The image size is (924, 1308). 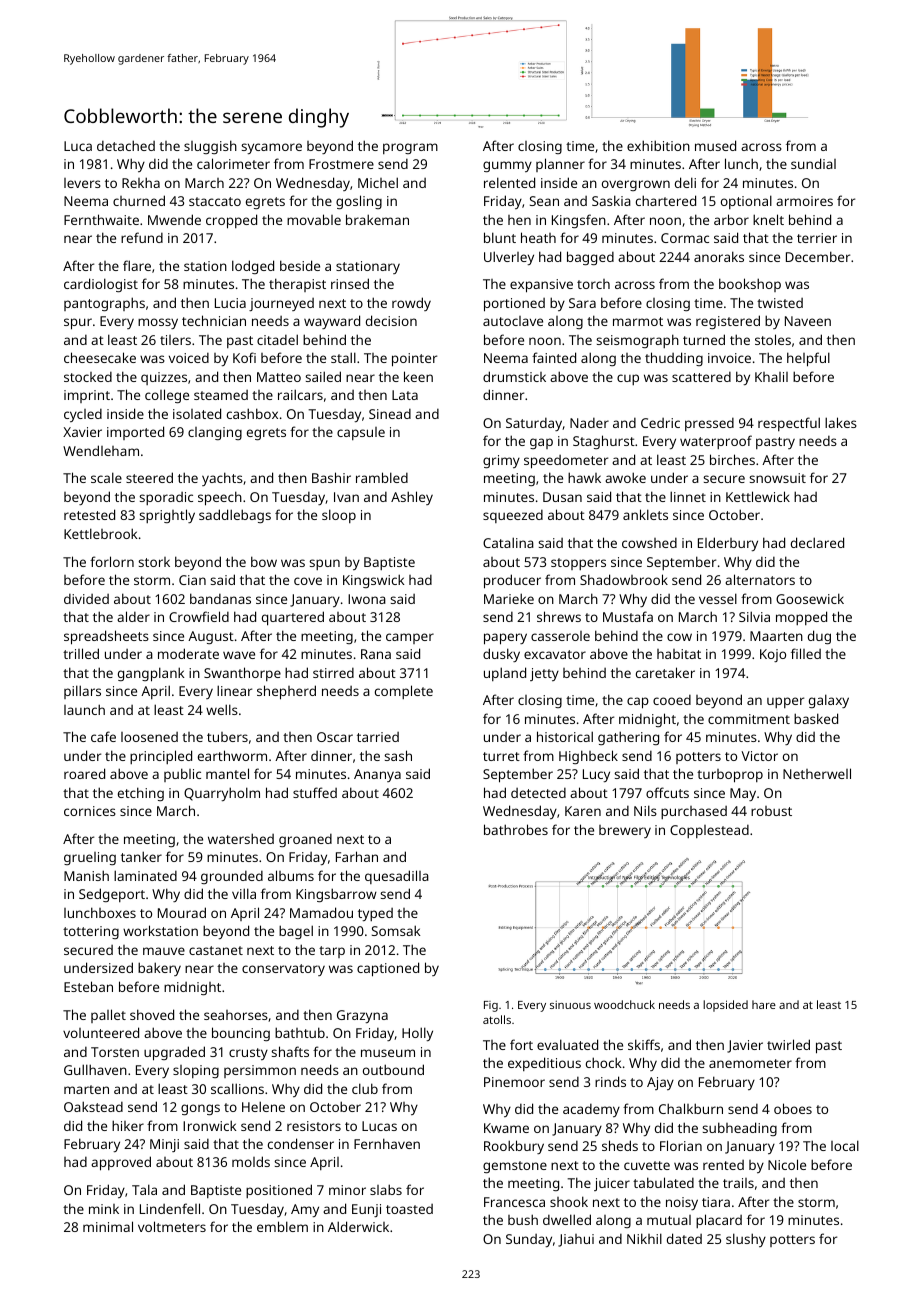 I want to click on quesadilla, so click(x=397, y=877).
